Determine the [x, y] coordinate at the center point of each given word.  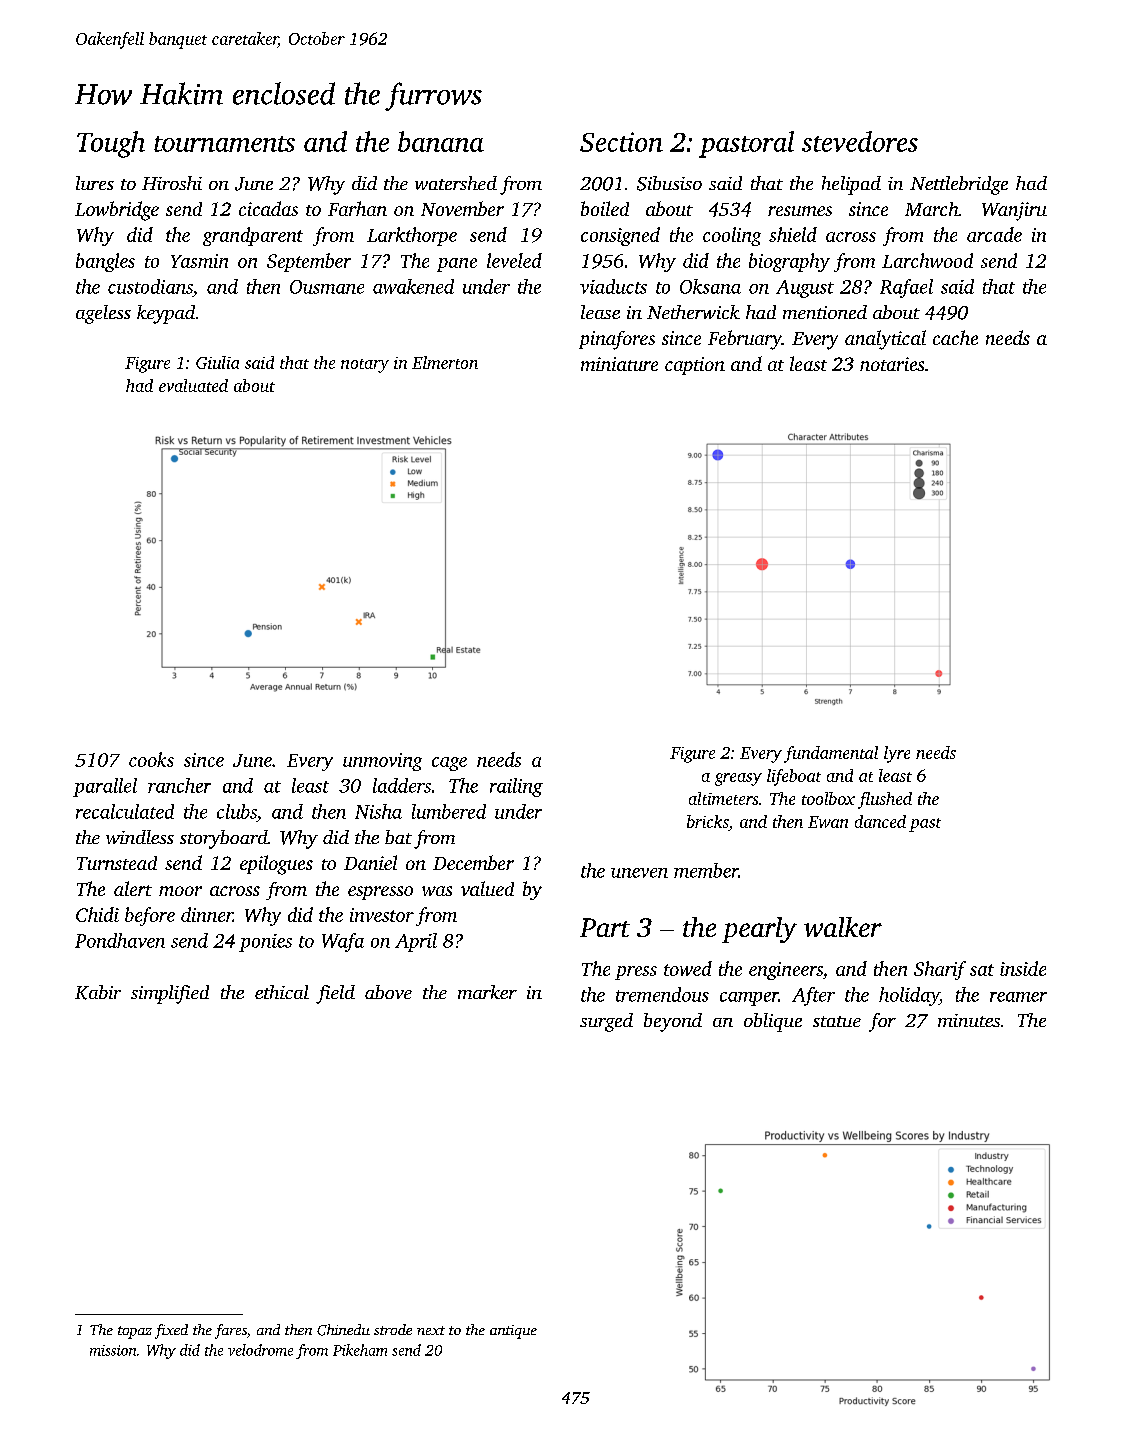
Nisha [378, 811]
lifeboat [794, 777]
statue [837, 1021]
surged [606, 1022]
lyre [897, 754]
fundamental [831, 754]
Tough [111, 144]
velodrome [260, 1350]
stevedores [860, 141]
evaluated [193, 385]
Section [621, 142]
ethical [282, 992]
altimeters [723, 798]
